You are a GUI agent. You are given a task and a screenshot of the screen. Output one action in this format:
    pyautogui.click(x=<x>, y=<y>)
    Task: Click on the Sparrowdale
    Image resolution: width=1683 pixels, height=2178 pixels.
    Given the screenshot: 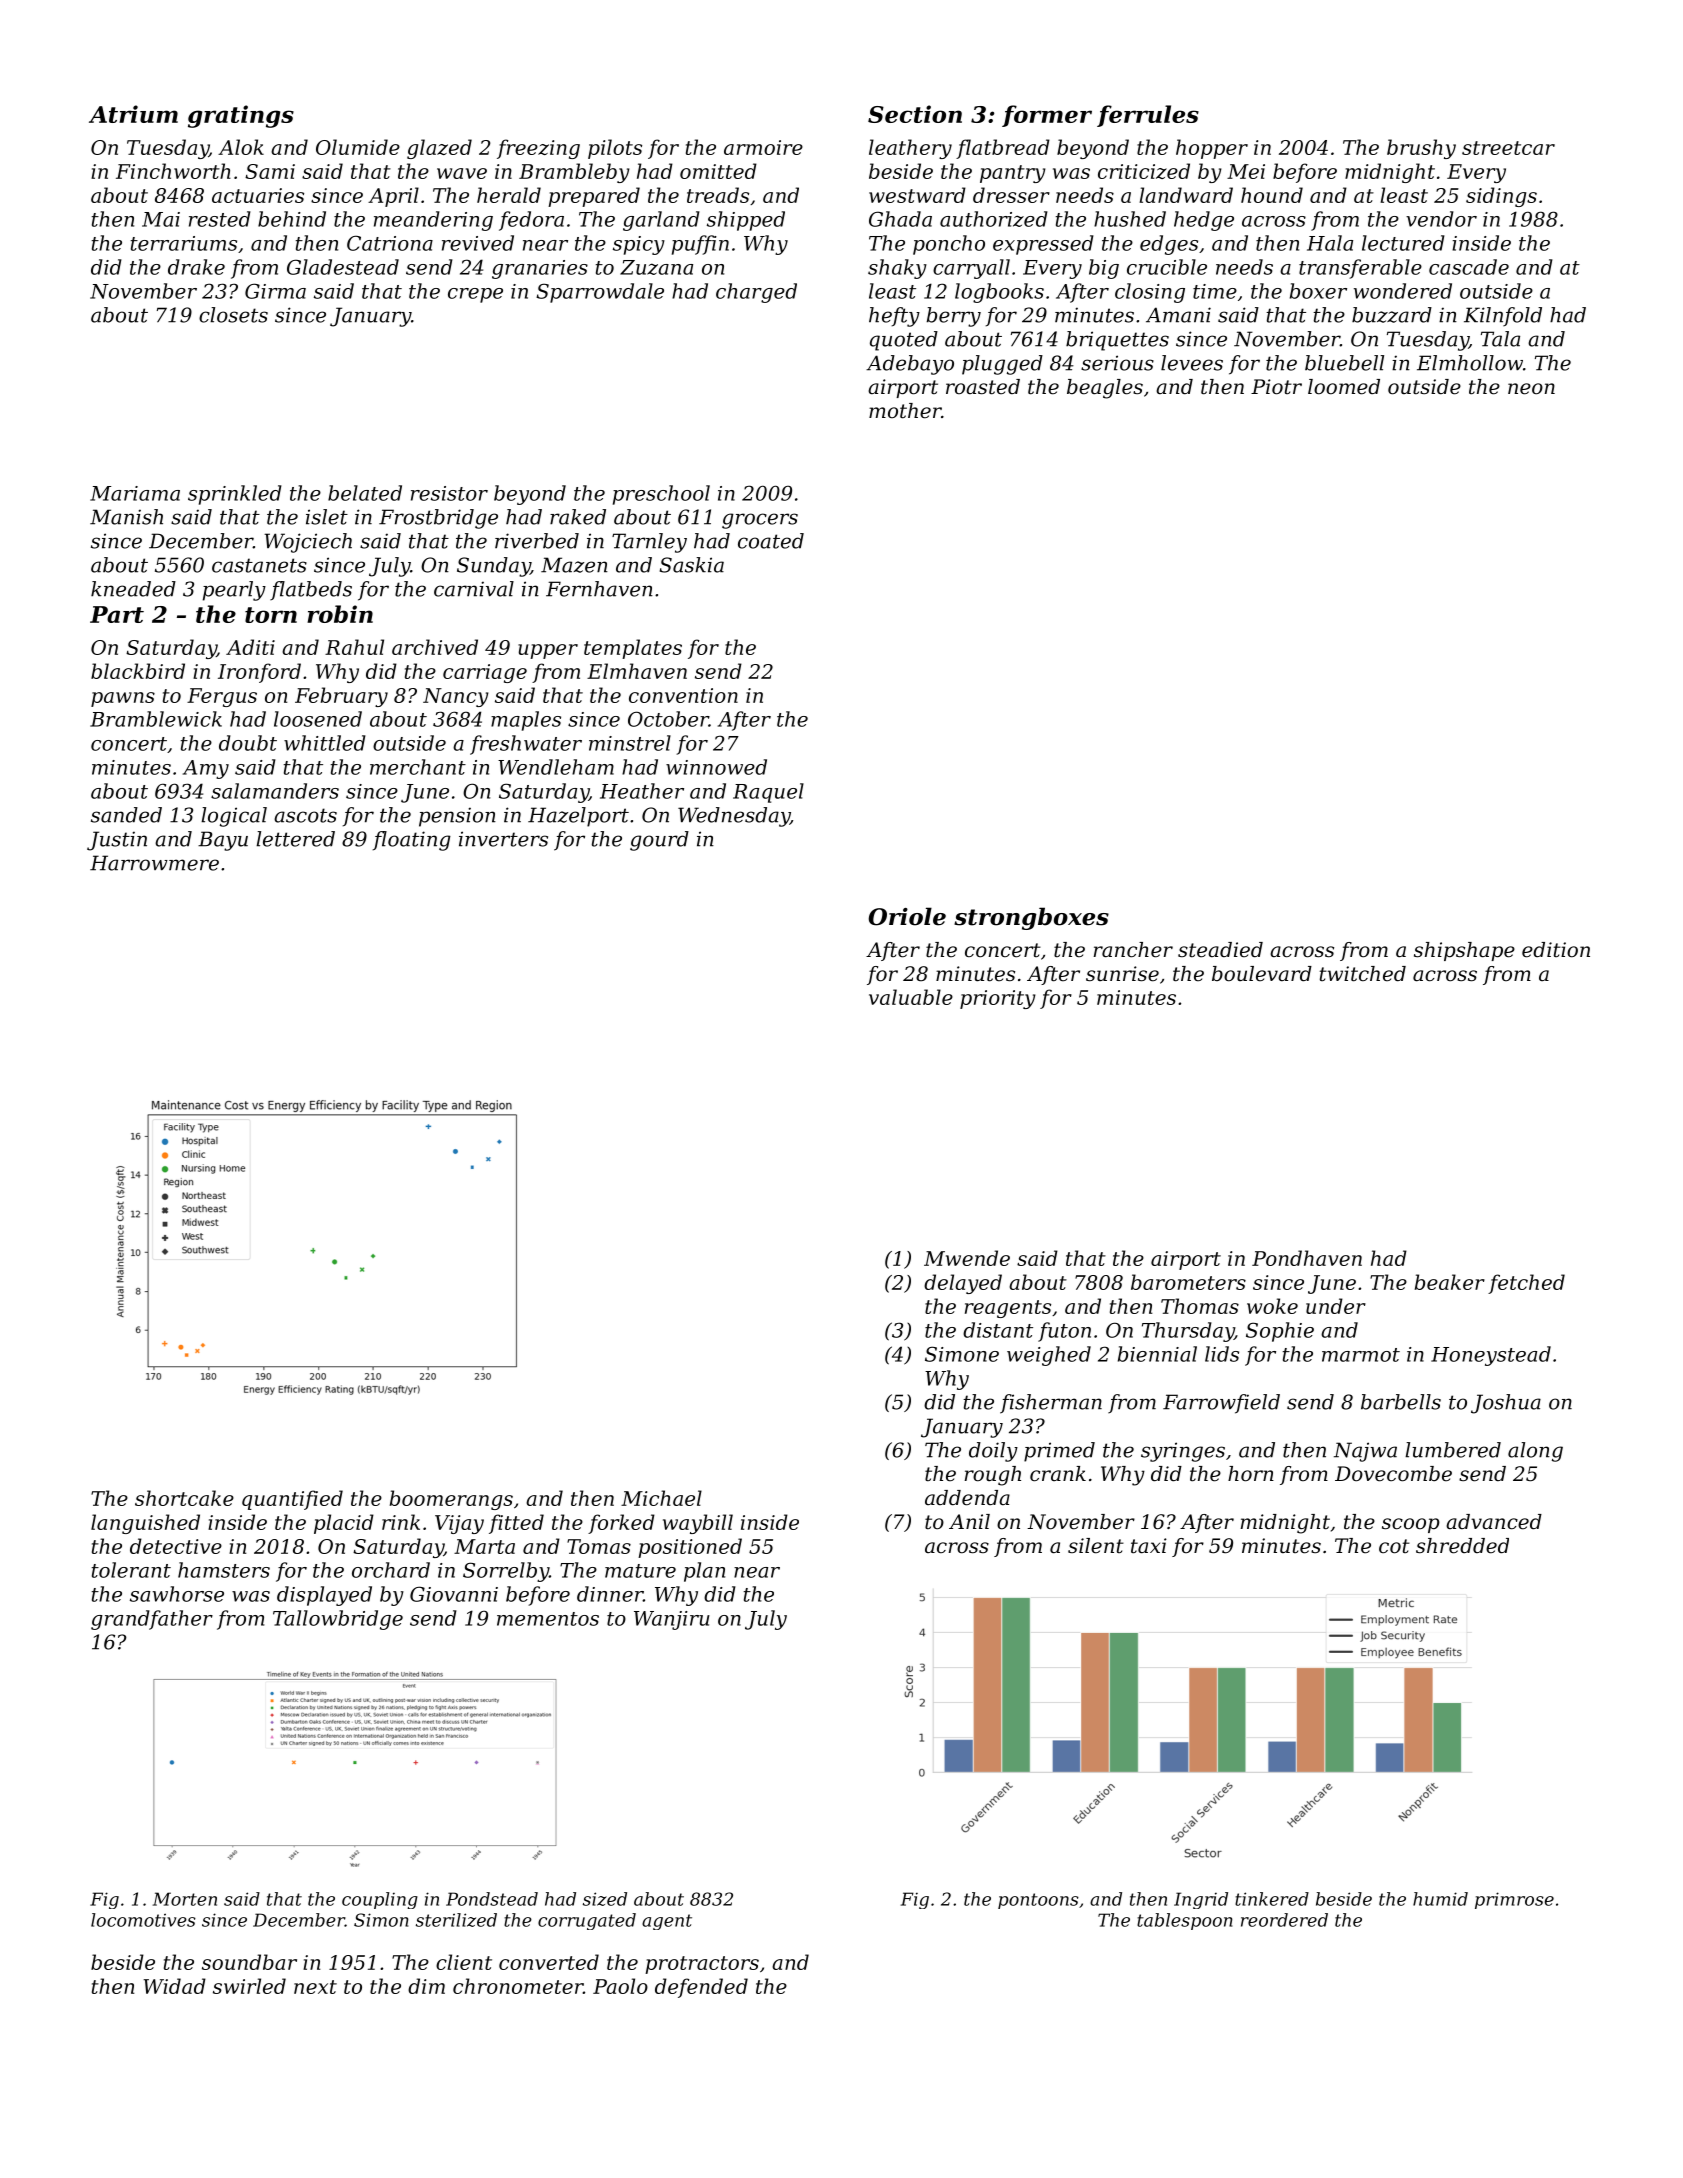 What is the action you would take?
    pyautogui.click(x=600, y=293)
